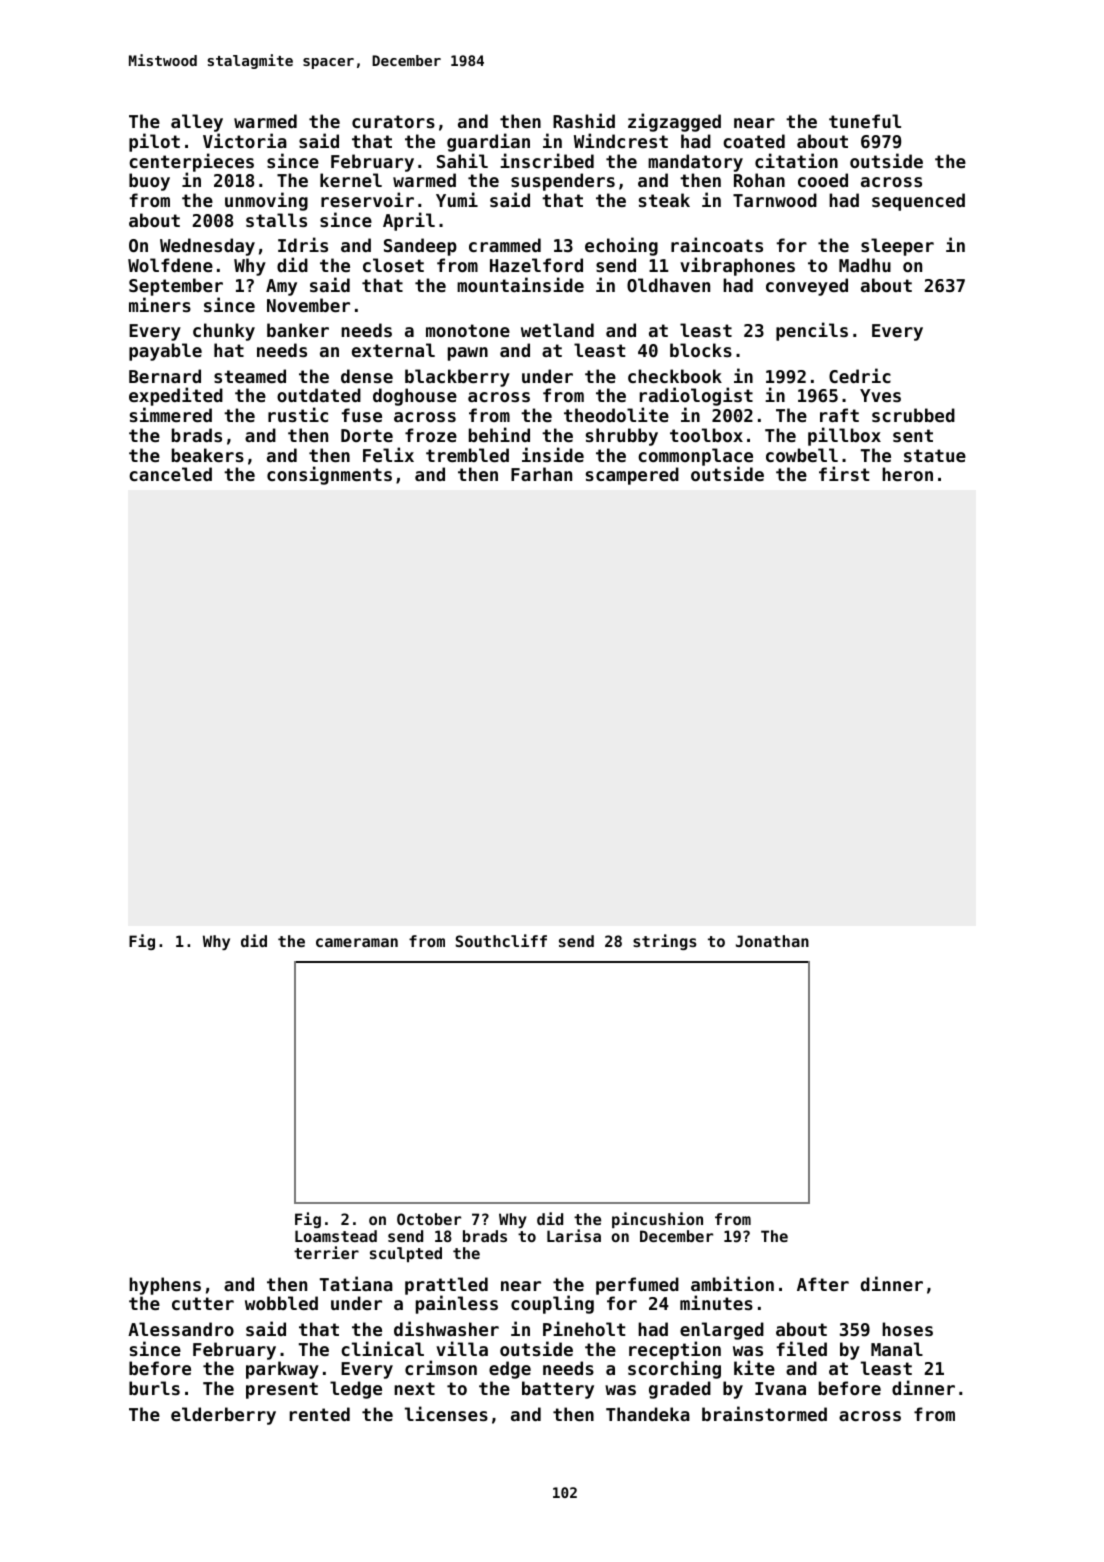  Describe the element at coordinates (357, 942) in the screenshot. I see `cameraman` at that location.
